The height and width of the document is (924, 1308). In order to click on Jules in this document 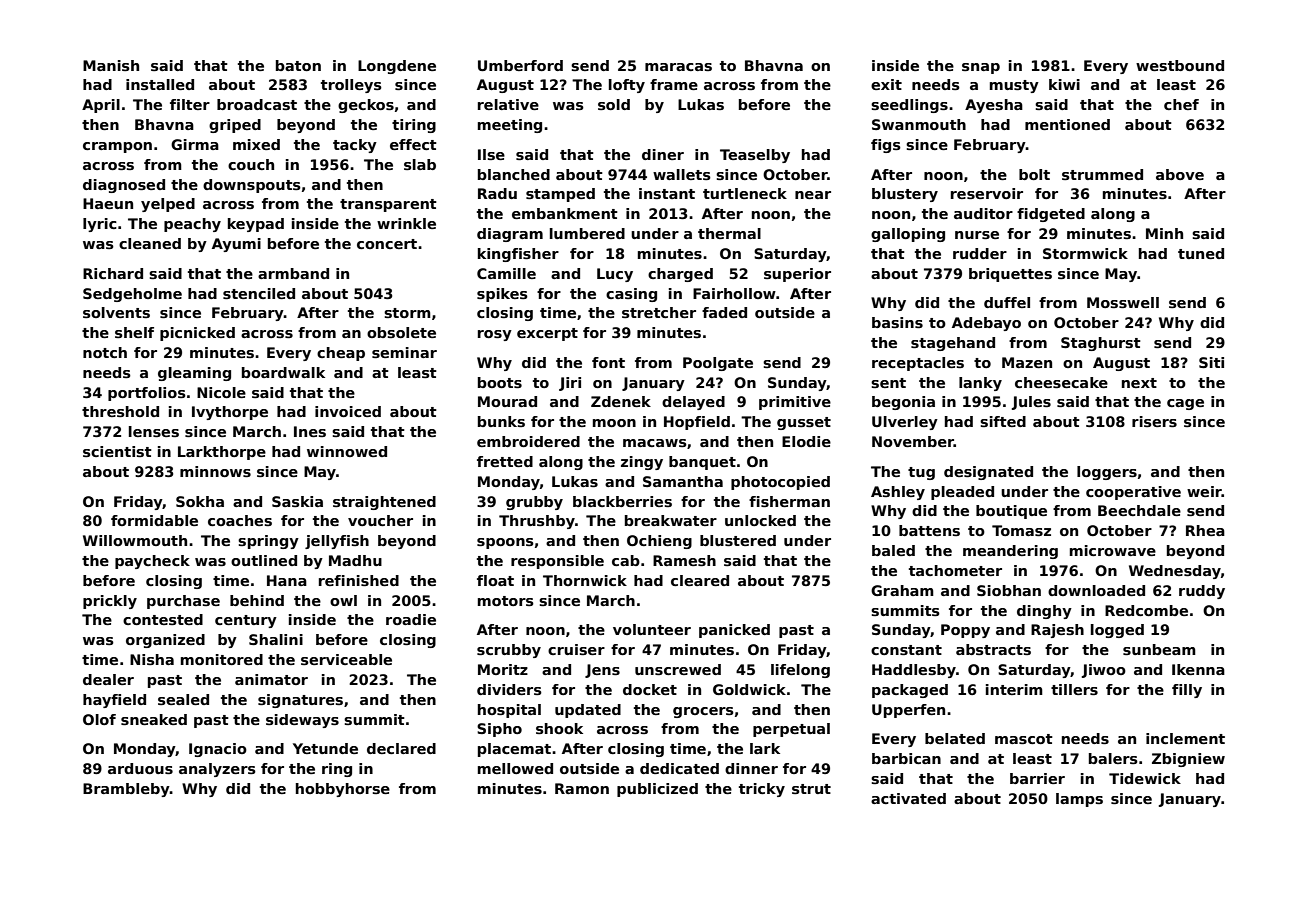, I will do `click(1031, 403)`.
